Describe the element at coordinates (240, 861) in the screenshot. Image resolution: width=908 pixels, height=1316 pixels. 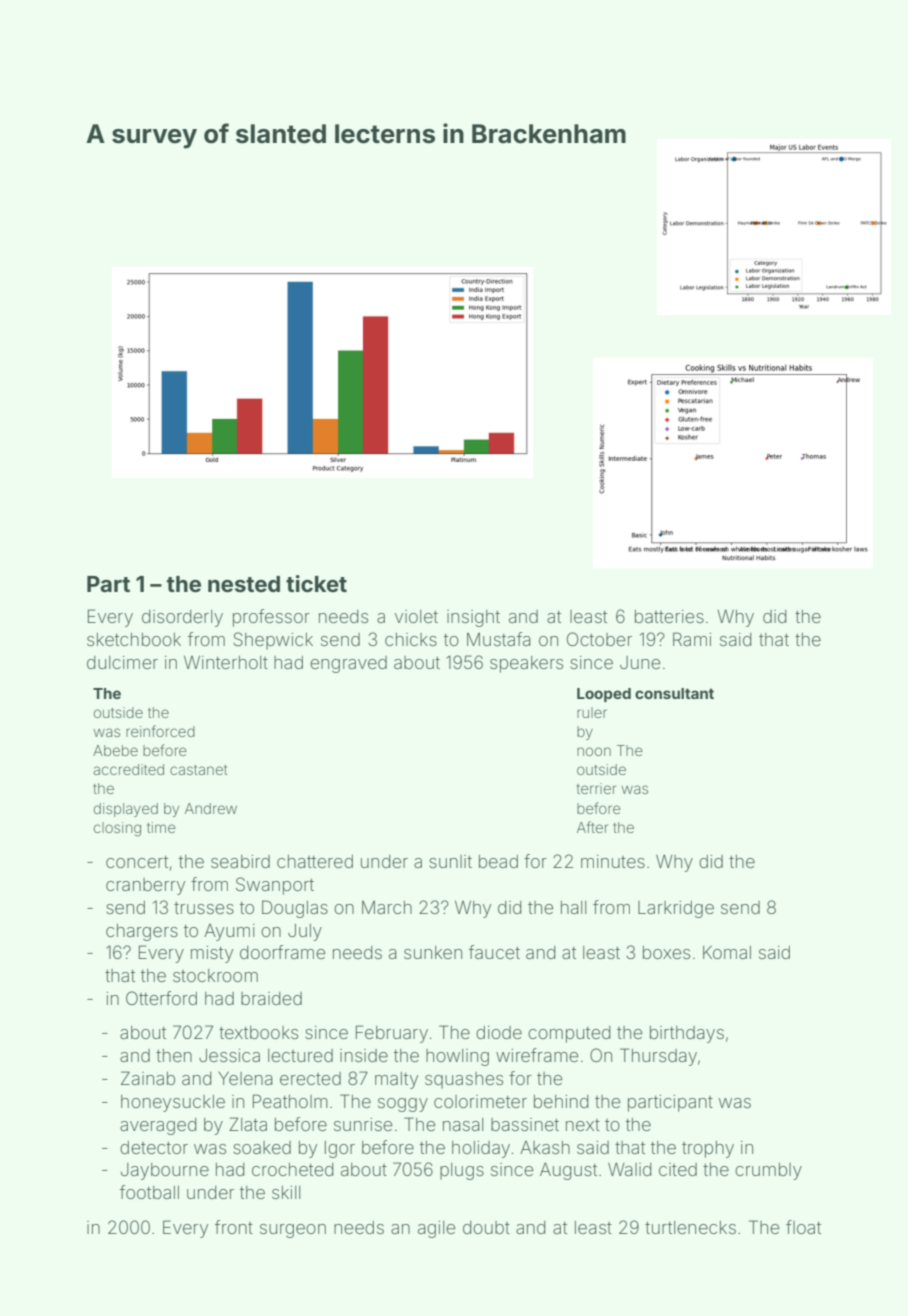
I see `seabird` at that location.
